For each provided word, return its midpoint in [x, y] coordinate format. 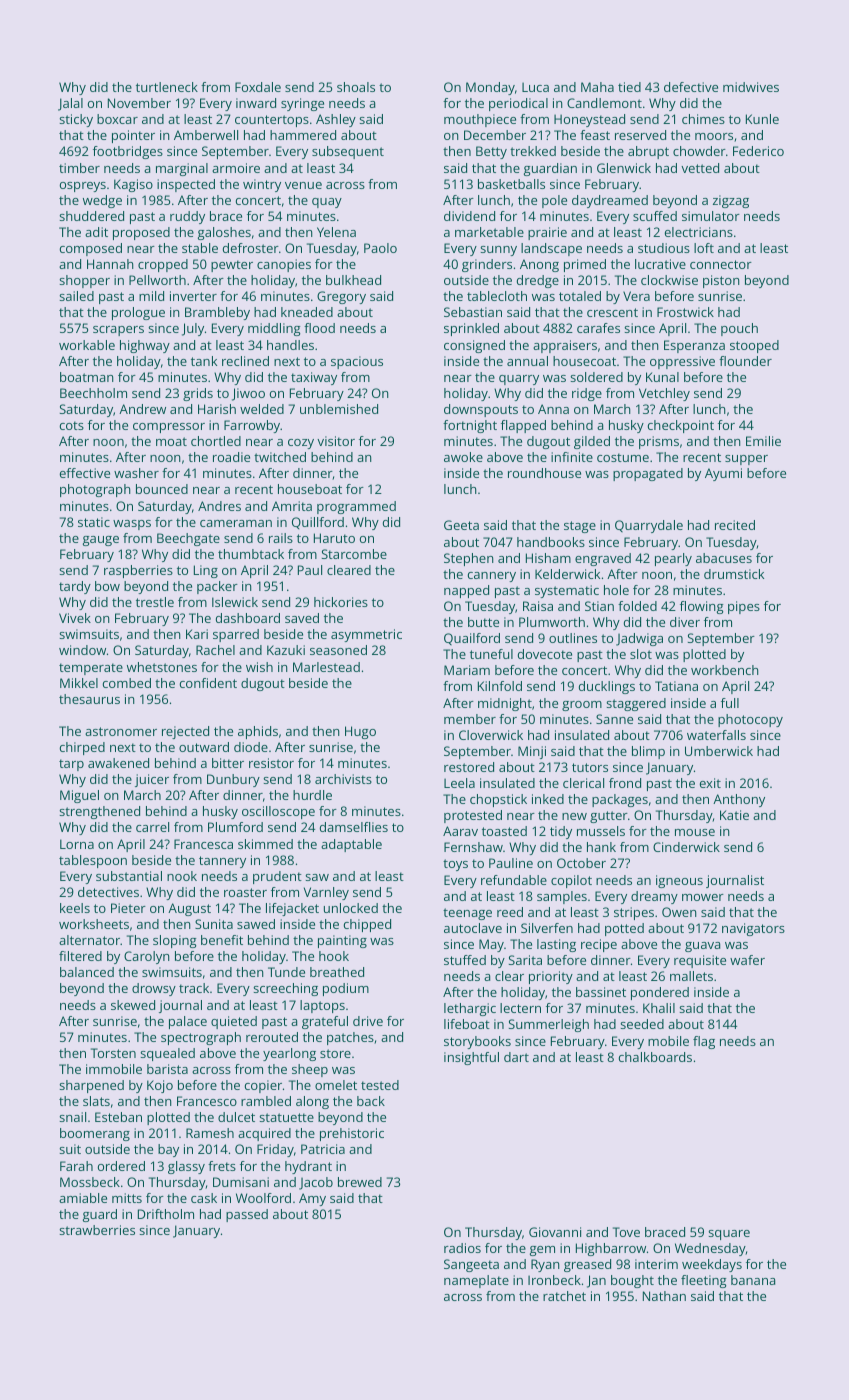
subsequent [348, 152]
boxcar [117, 119]
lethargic [470, 1009]
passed [247, 1215]
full [730, 703]
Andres [219, 506]
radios [462, 1248]
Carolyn [147, 957]
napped [466, 591]
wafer [747, 960]
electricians [699, 232]
